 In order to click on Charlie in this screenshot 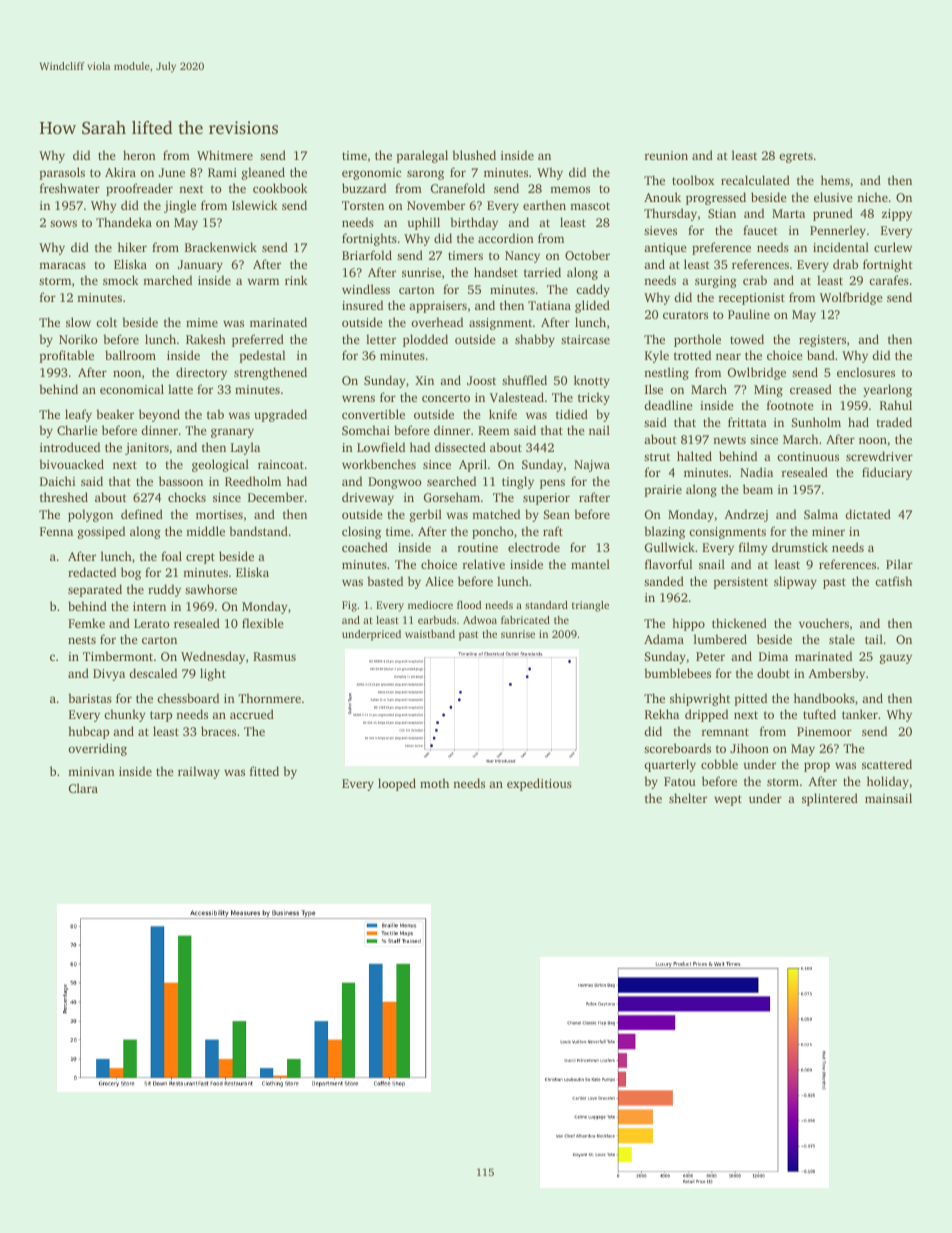, I will do `click(77, 430)`.
